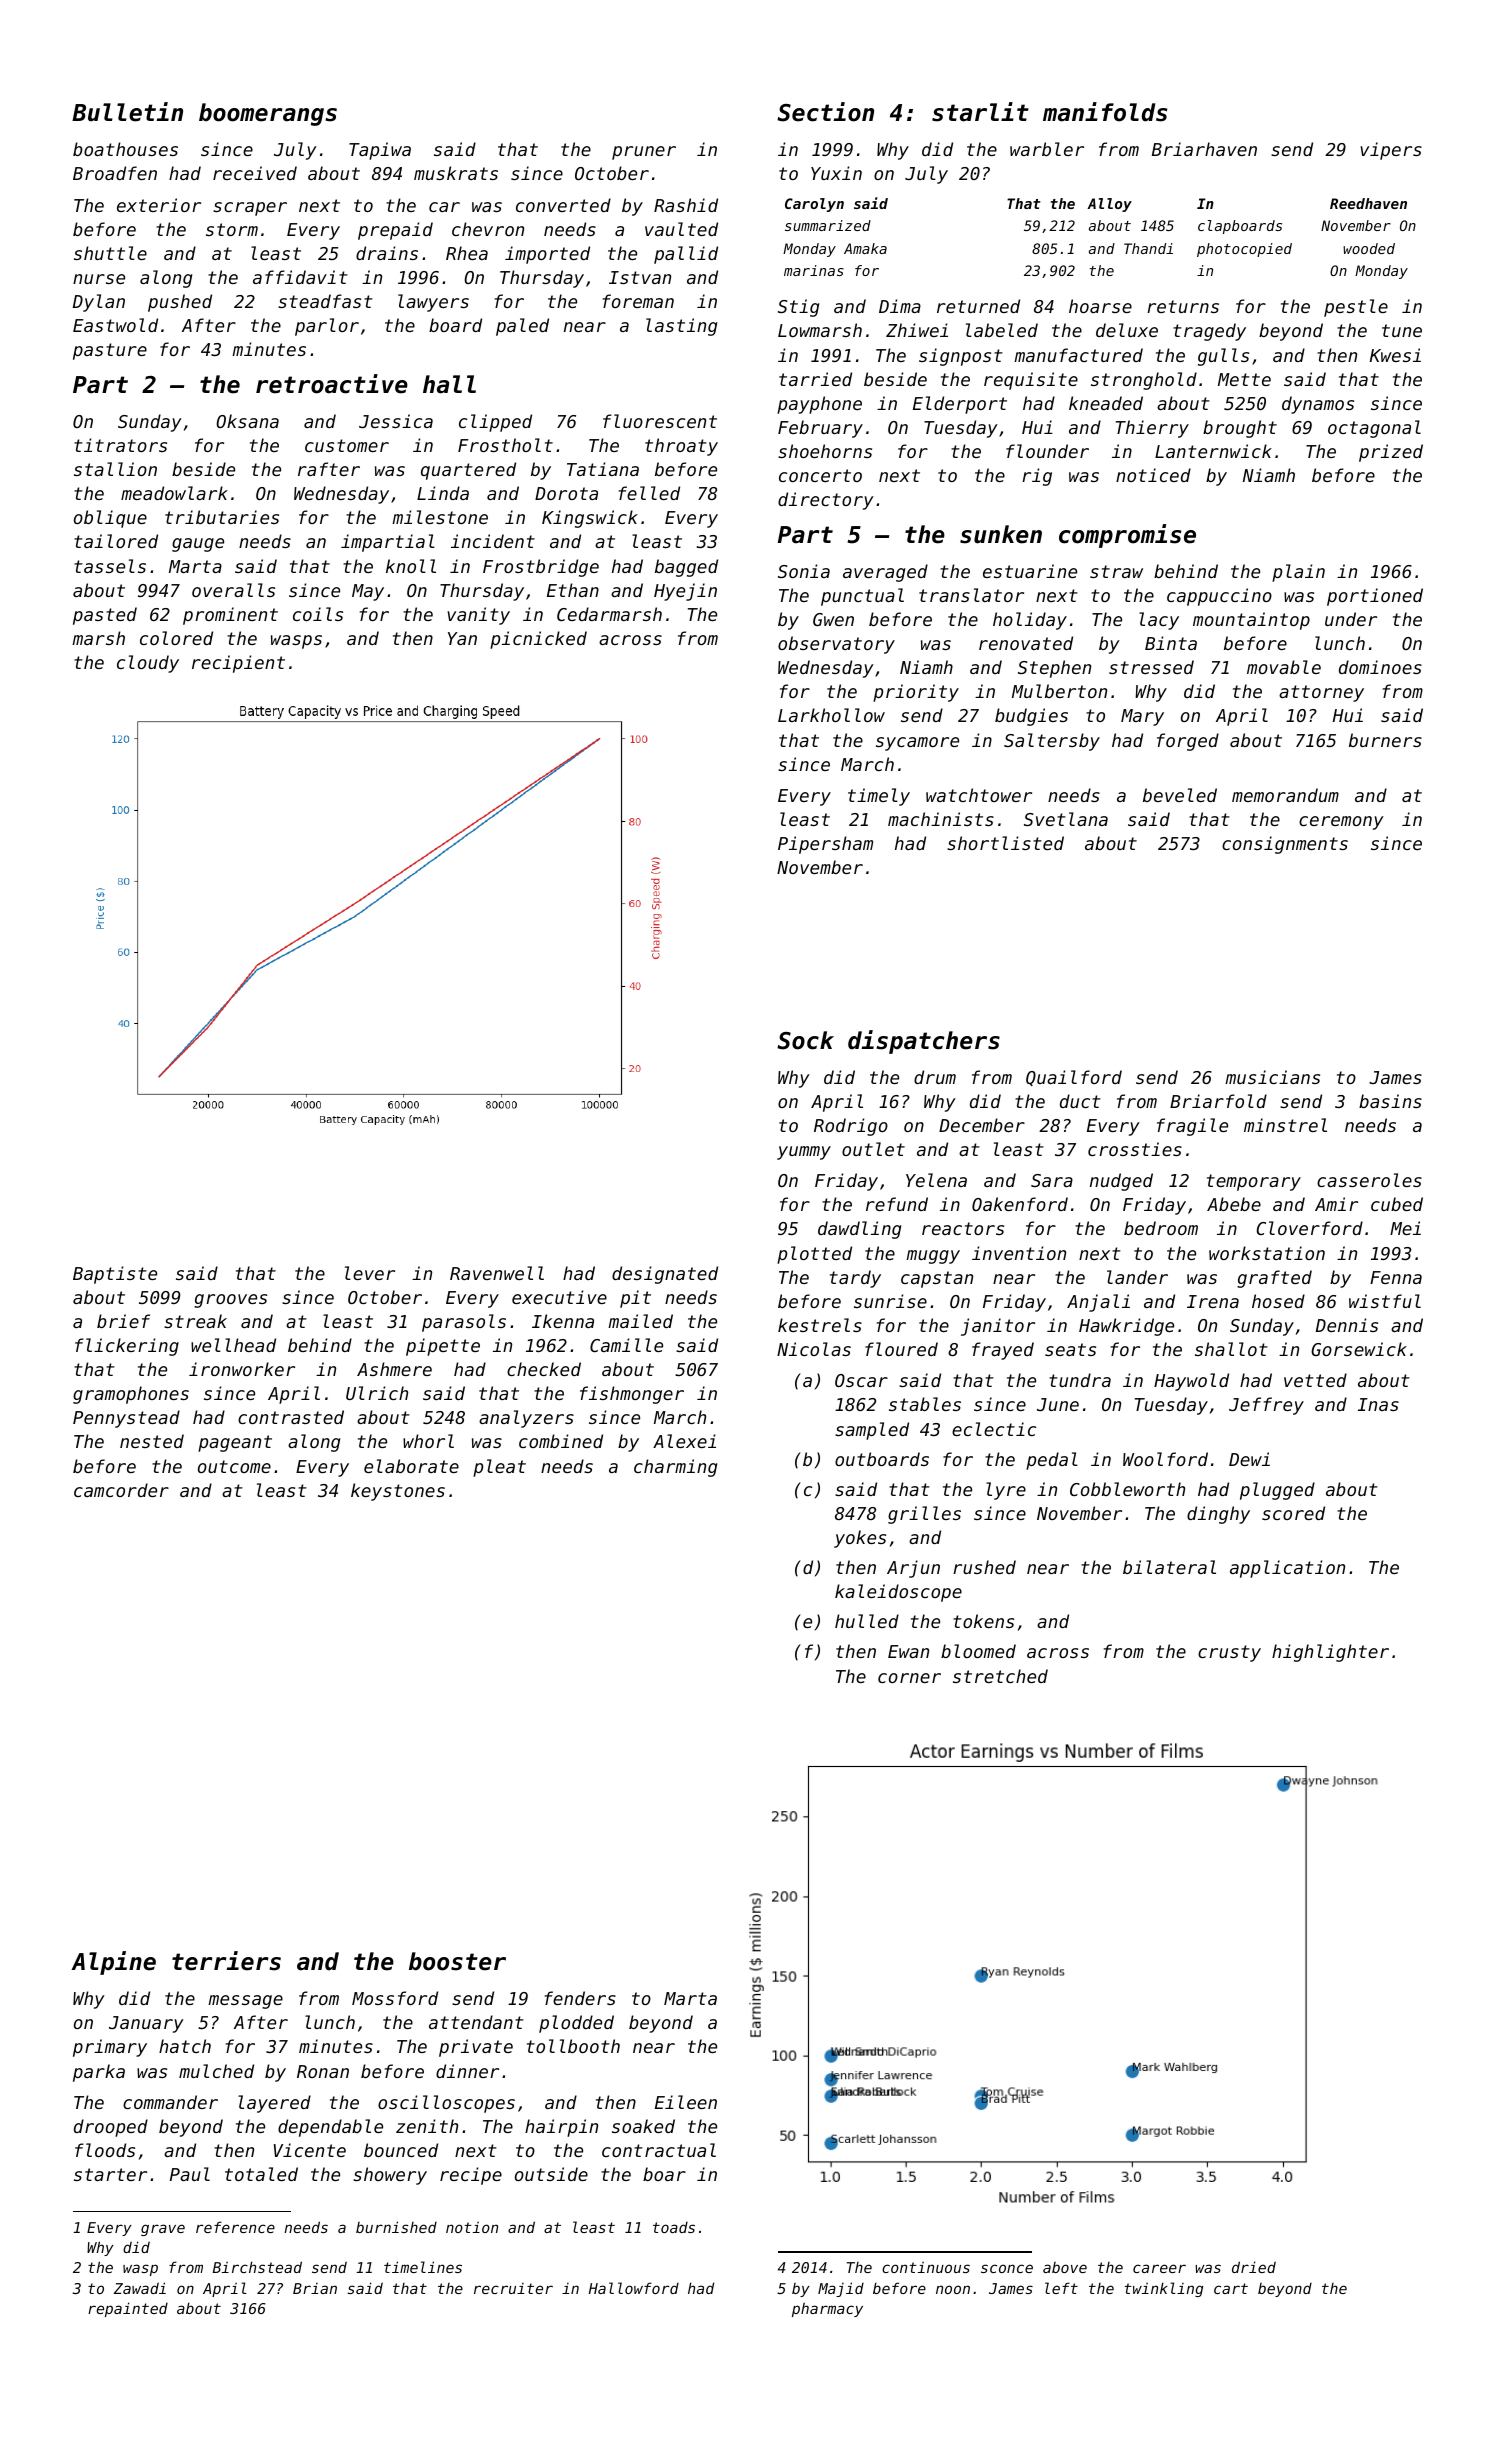 The image size is (1496, 2464). What do you see at coordinates (936, 1180) in the screenshot?
I see `Yelena` at bounding box center [936, 1180].
